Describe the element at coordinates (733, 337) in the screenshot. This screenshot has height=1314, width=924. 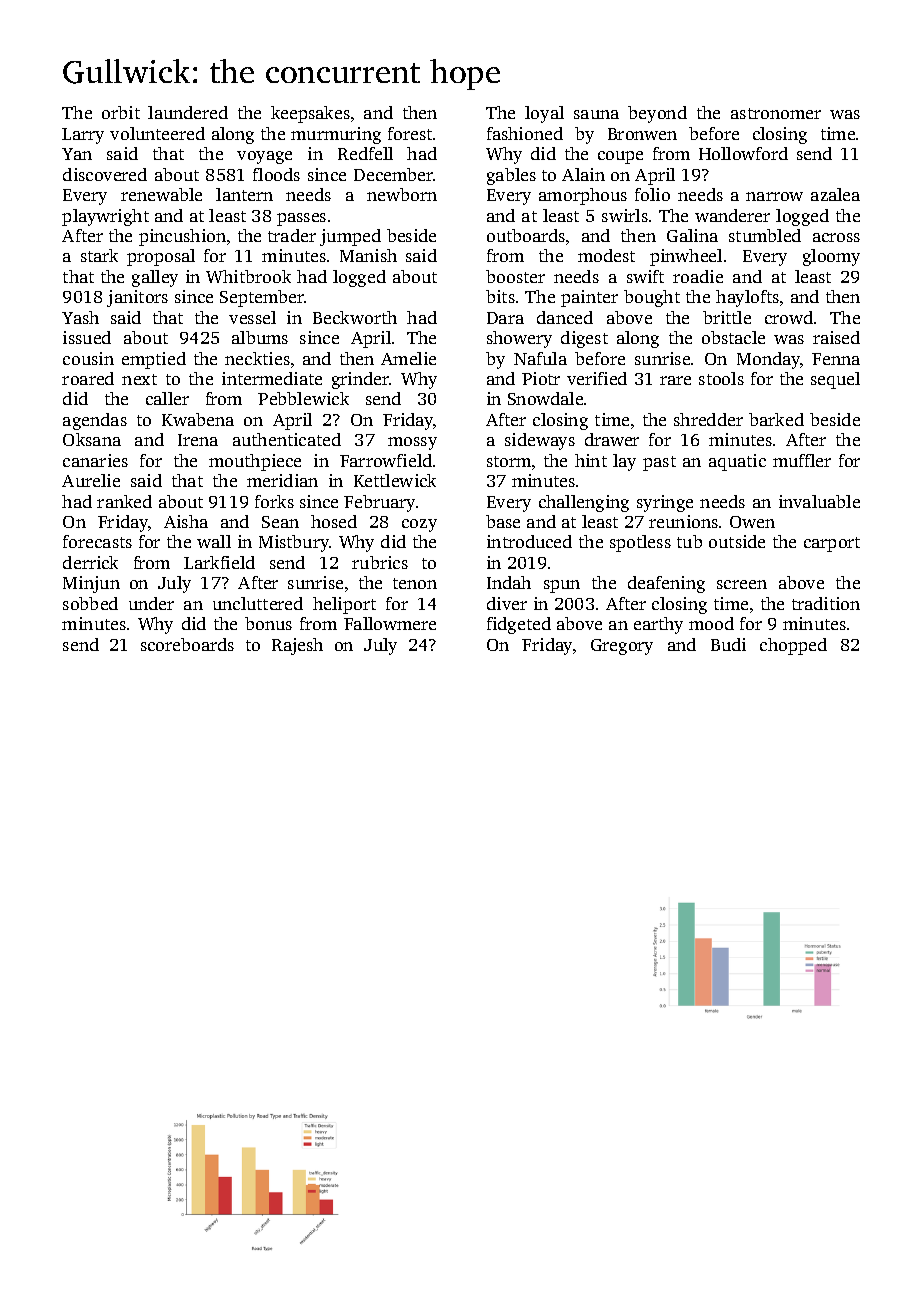
I see `obstacle` at that location.
